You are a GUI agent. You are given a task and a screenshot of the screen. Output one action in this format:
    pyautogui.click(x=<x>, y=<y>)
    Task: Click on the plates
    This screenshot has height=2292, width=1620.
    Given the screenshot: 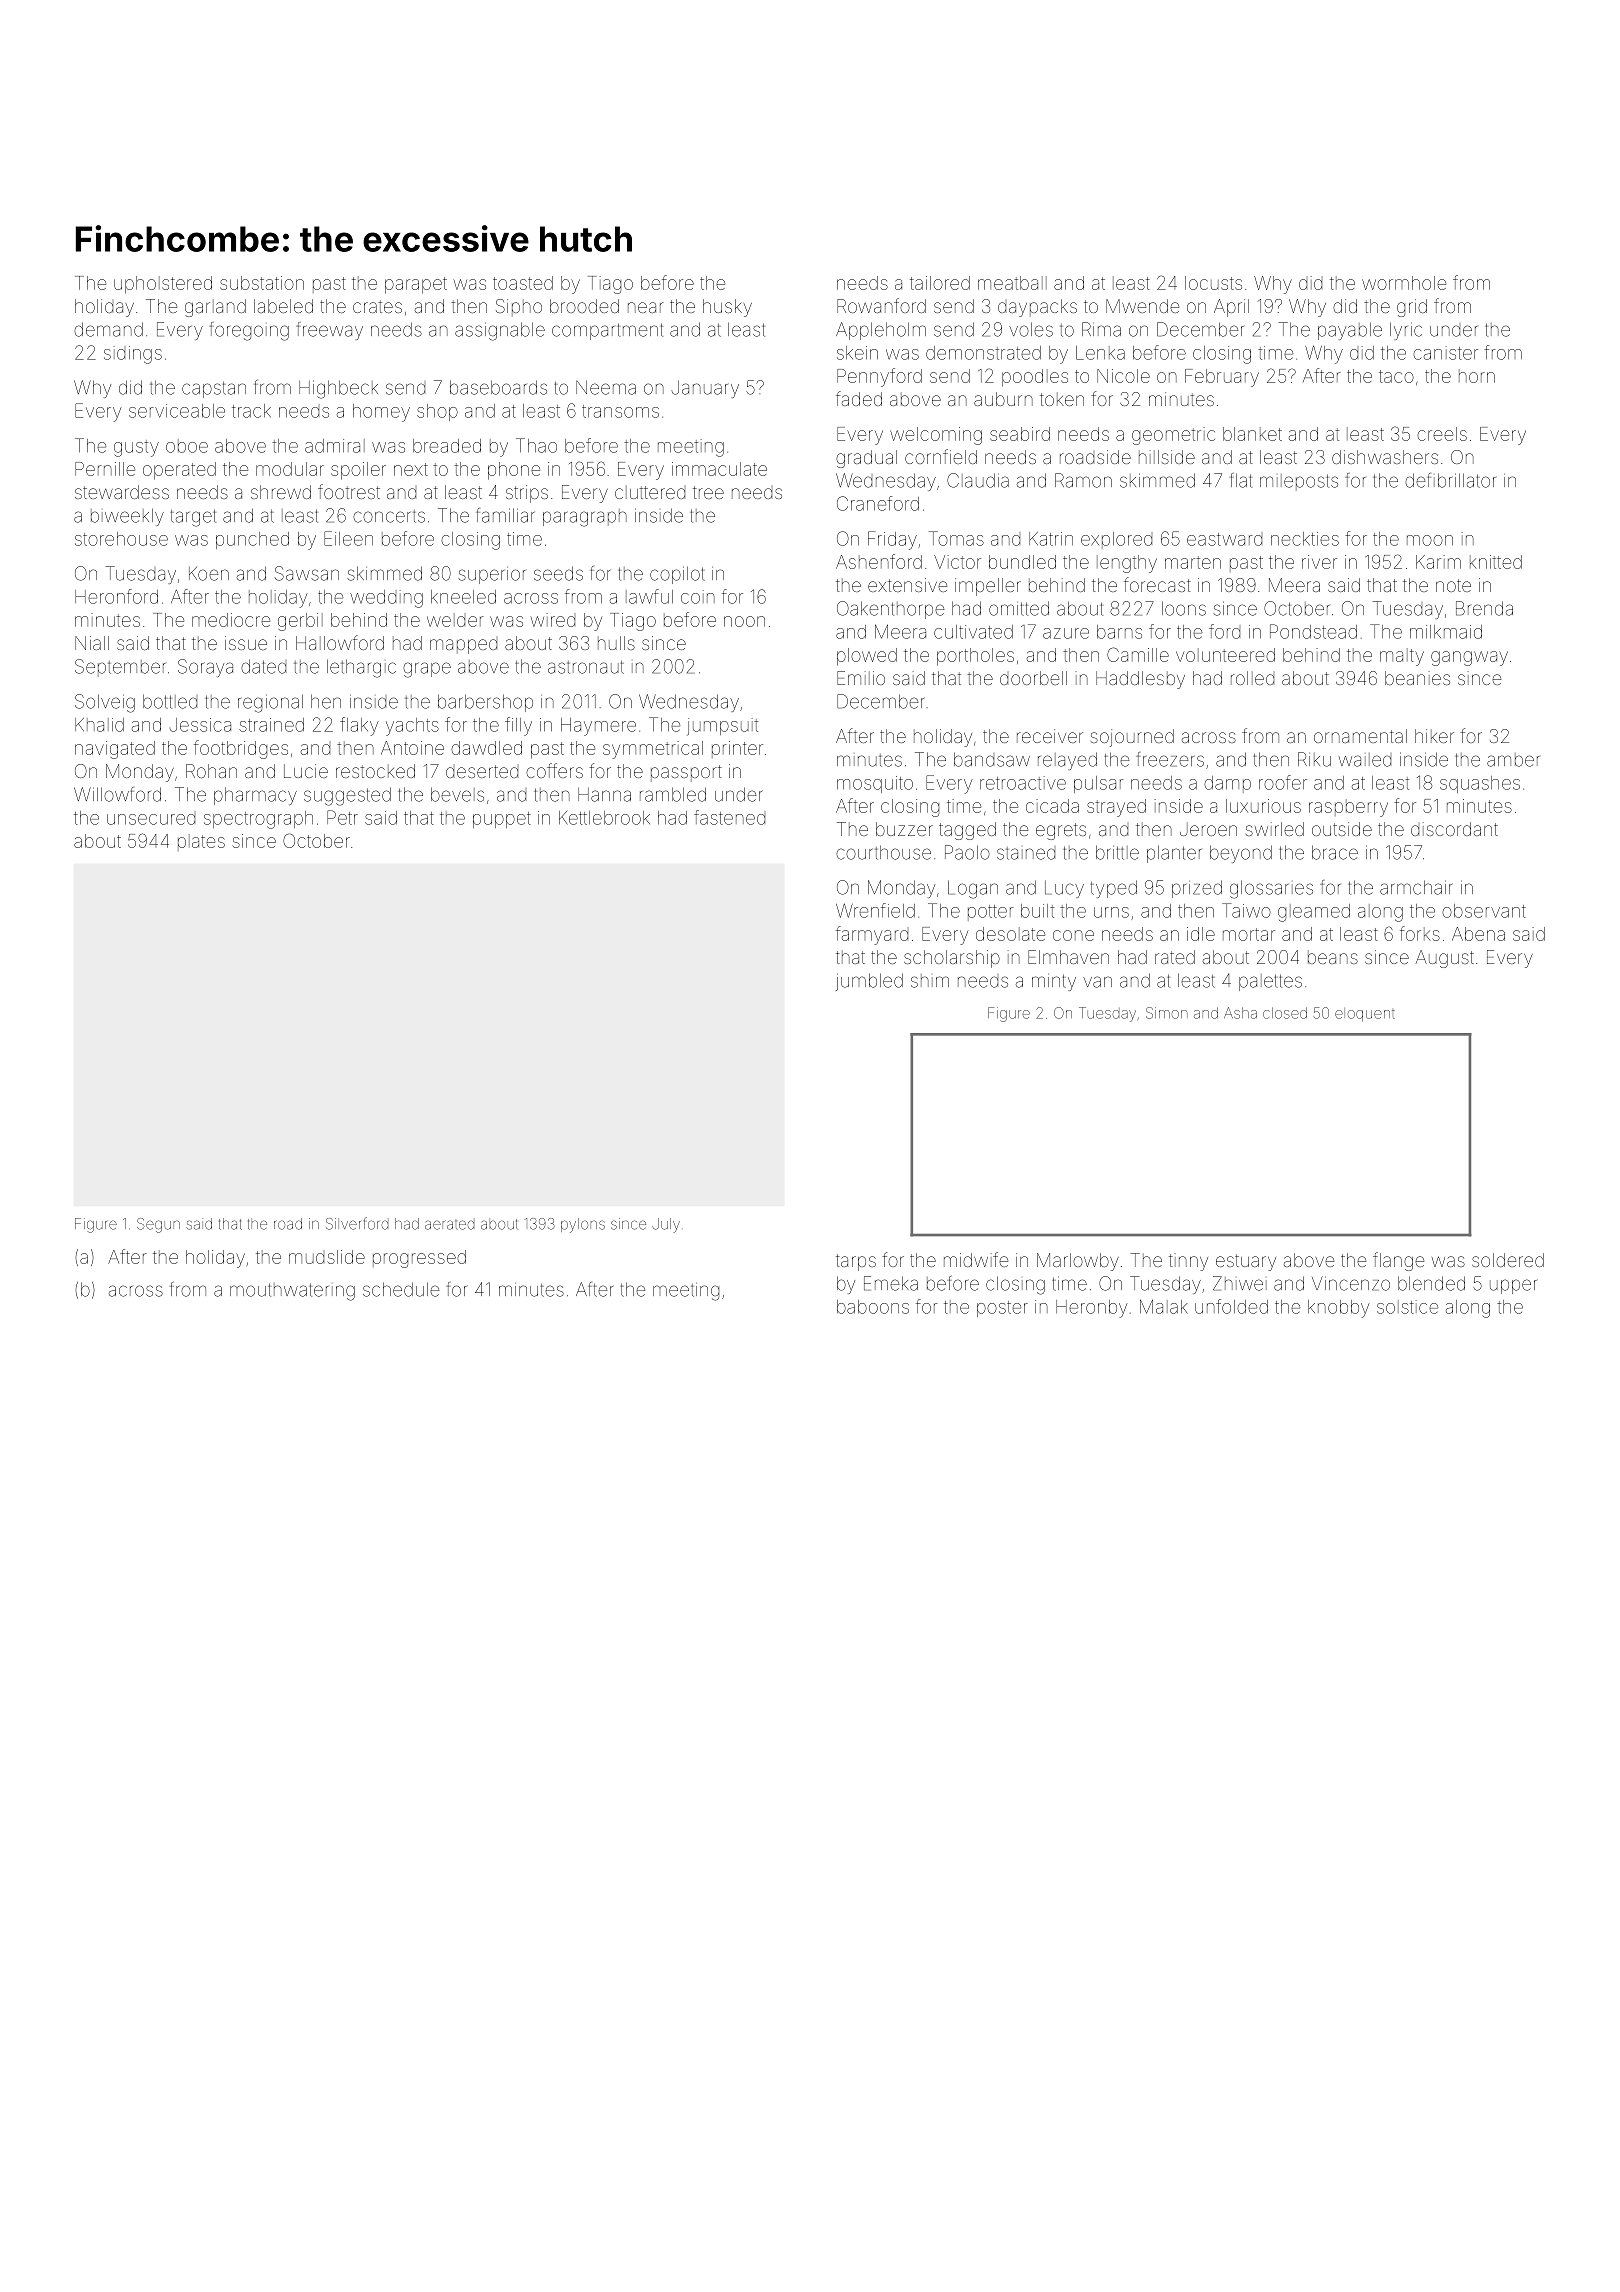 What is the action you would take?
    pyautogui.click(x=201, y=842)
